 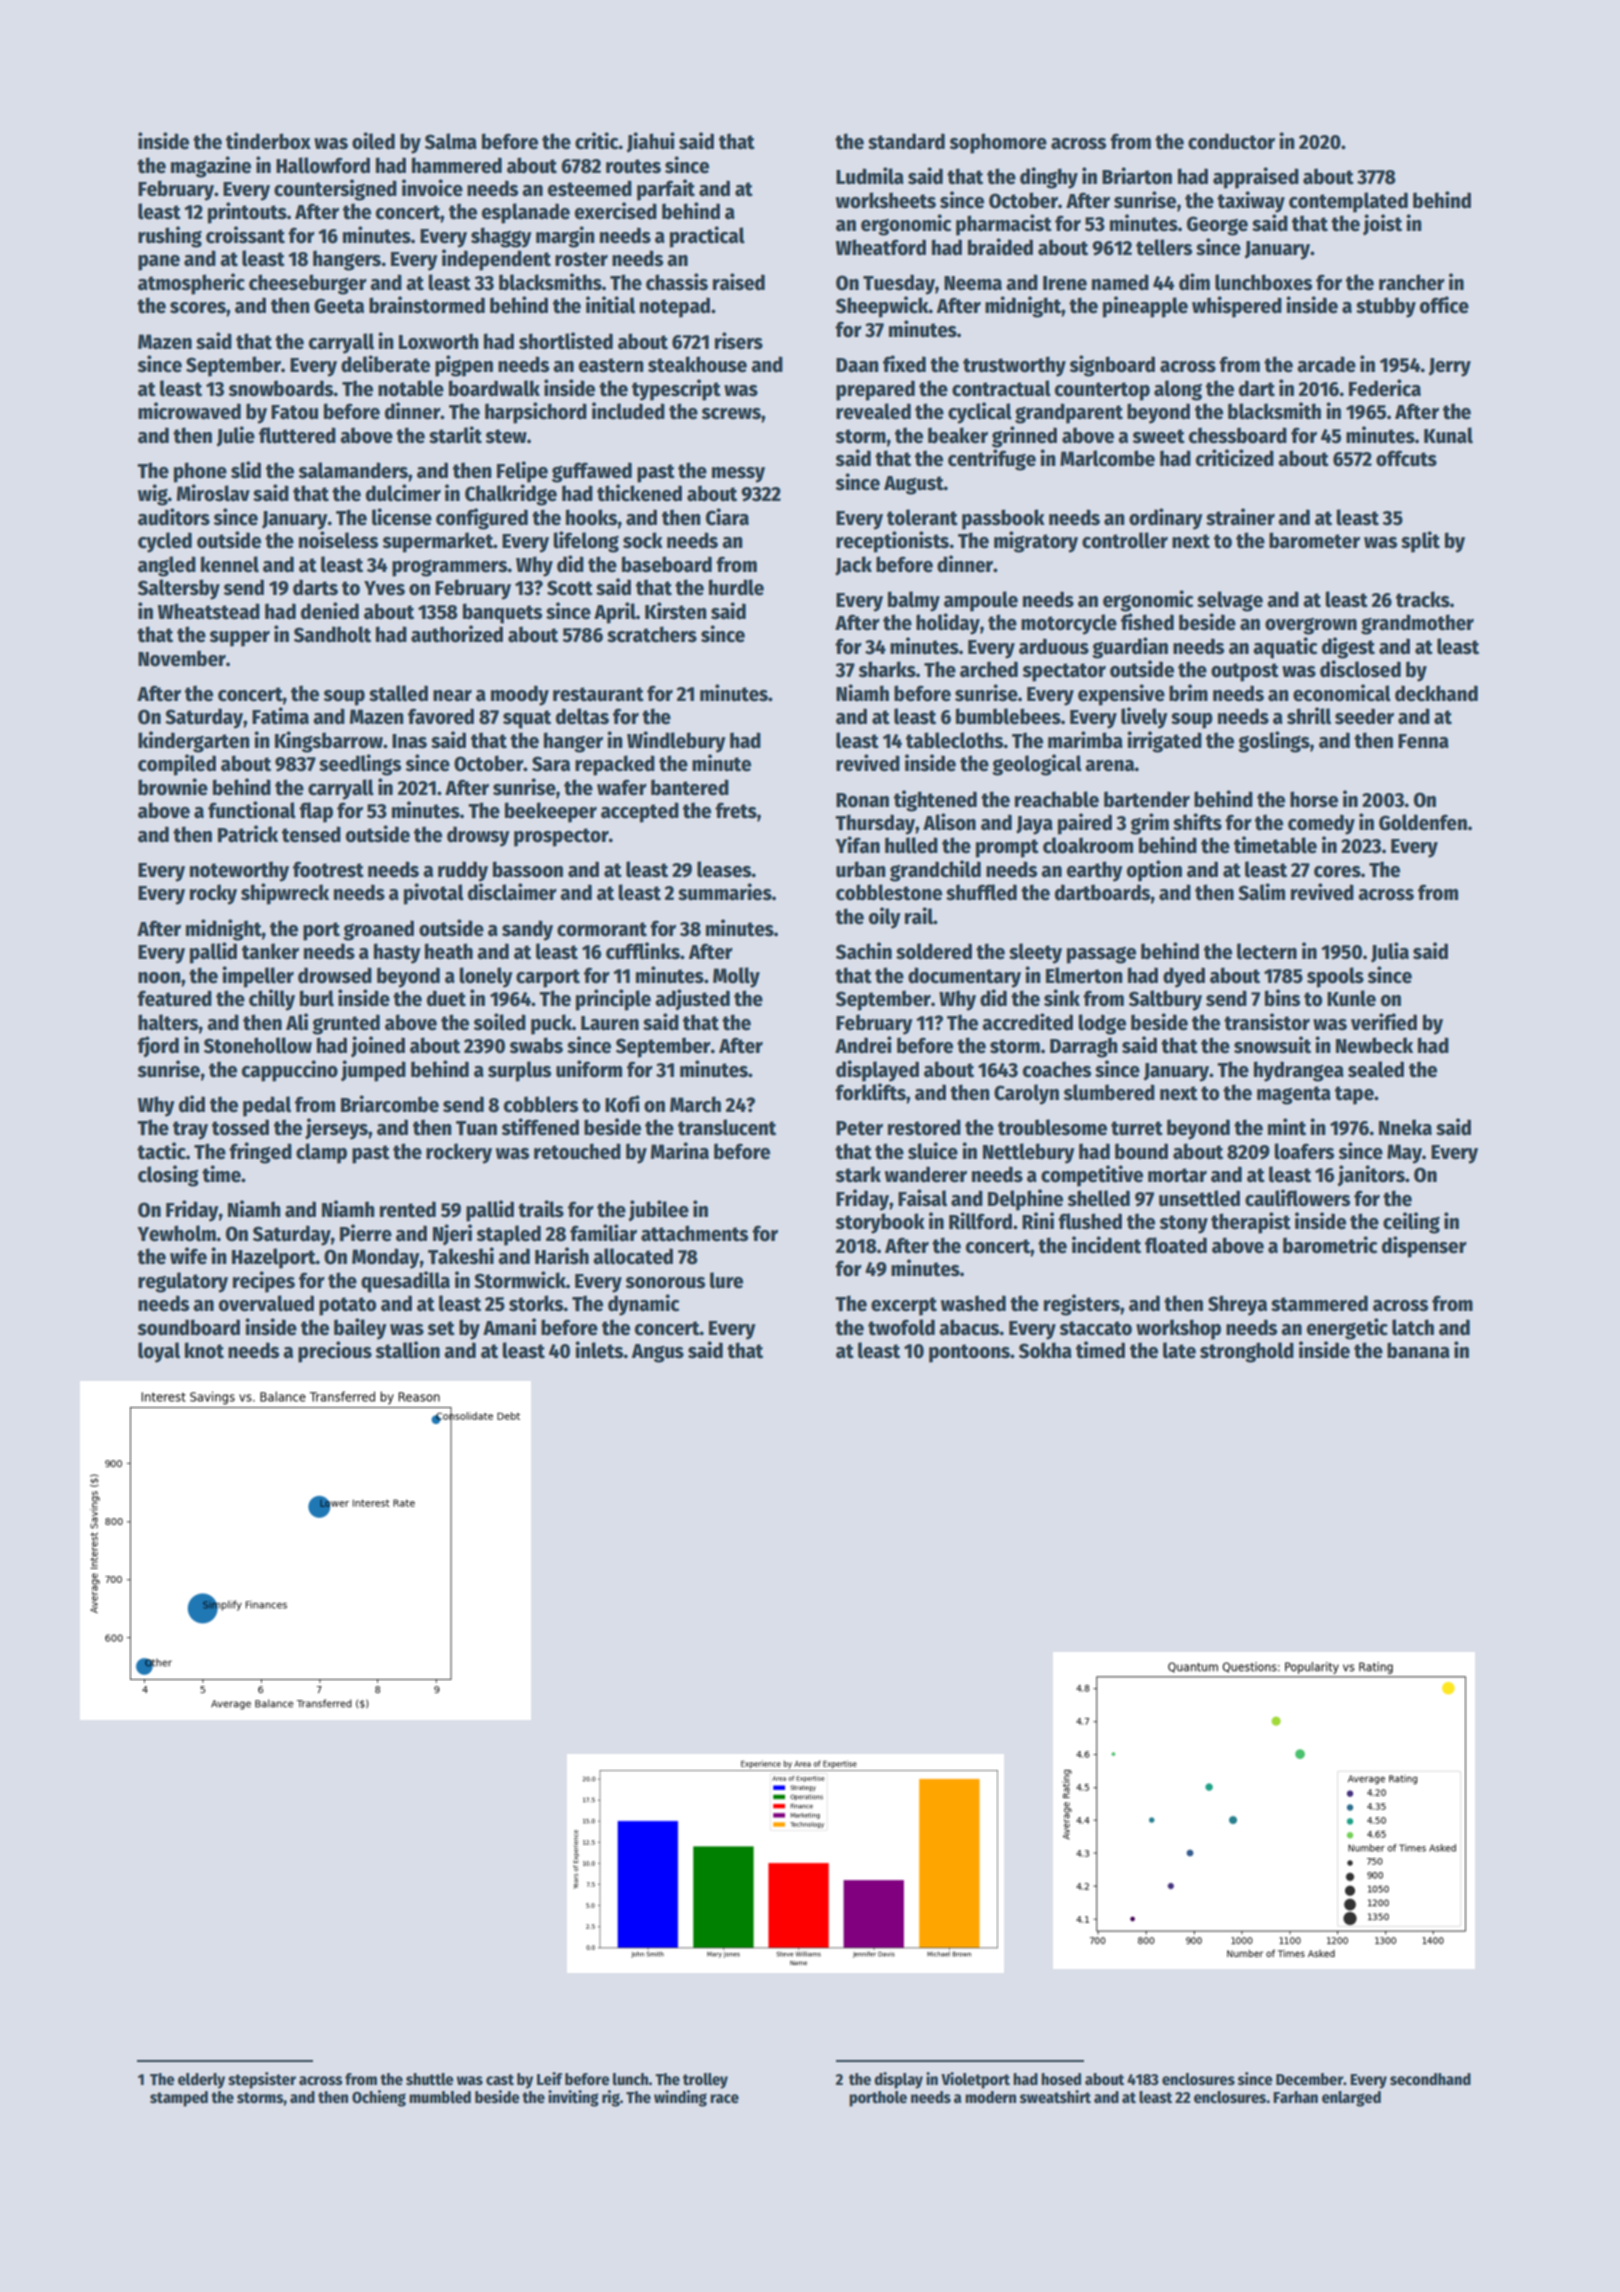 What do you see at coordinates (1237, 435) in the page?
I see `chessboard` at bounding box center [1237, 435].
